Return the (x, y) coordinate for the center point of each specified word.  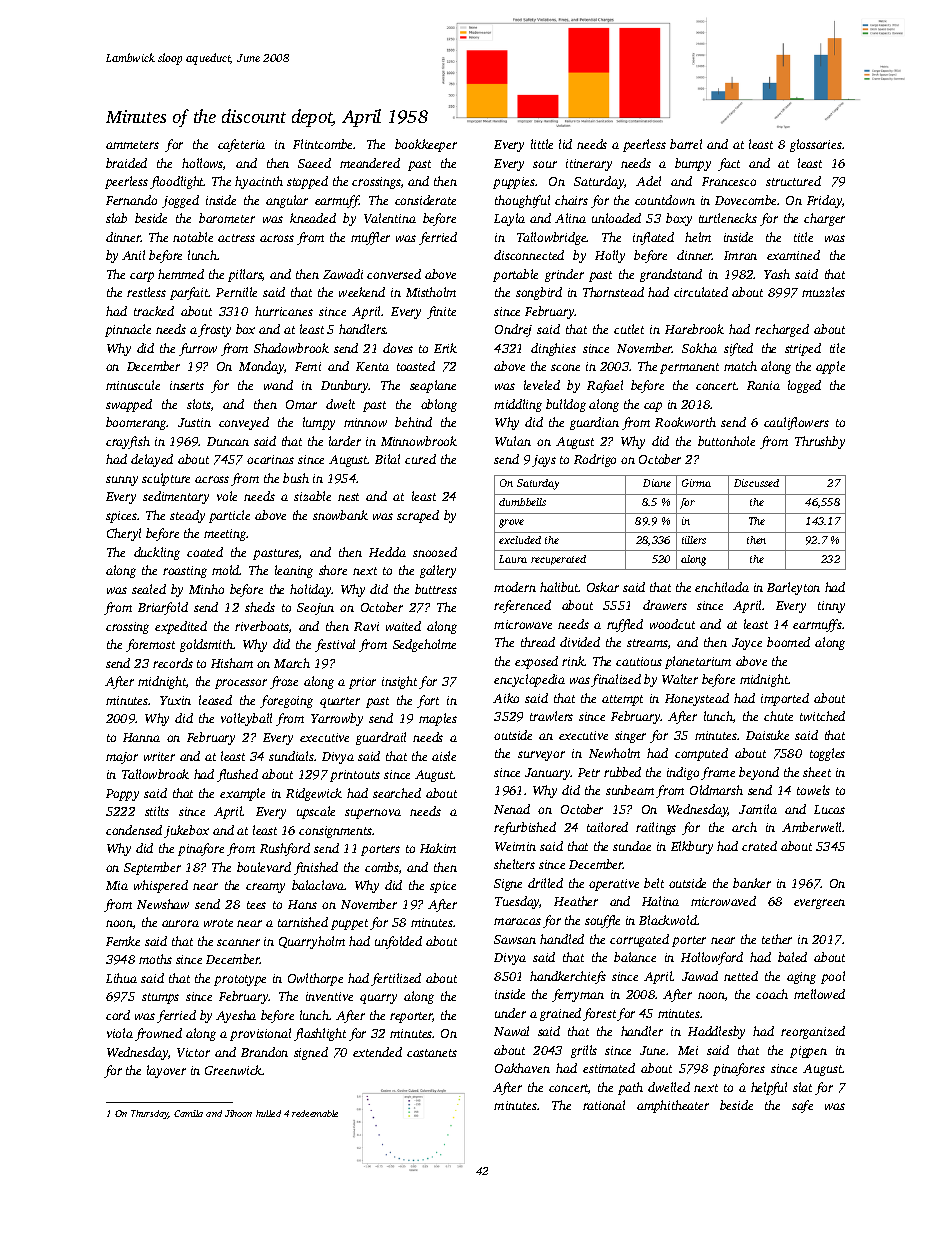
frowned (158, 1034)
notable (193, 237)
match (740, 366)
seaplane (433, 386)
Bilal (387, 459)
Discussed (756, 483)
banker (752, 883)
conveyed (244, 423)
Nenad (512, 809)
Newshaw (163, 904)
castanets (432, 1053)
